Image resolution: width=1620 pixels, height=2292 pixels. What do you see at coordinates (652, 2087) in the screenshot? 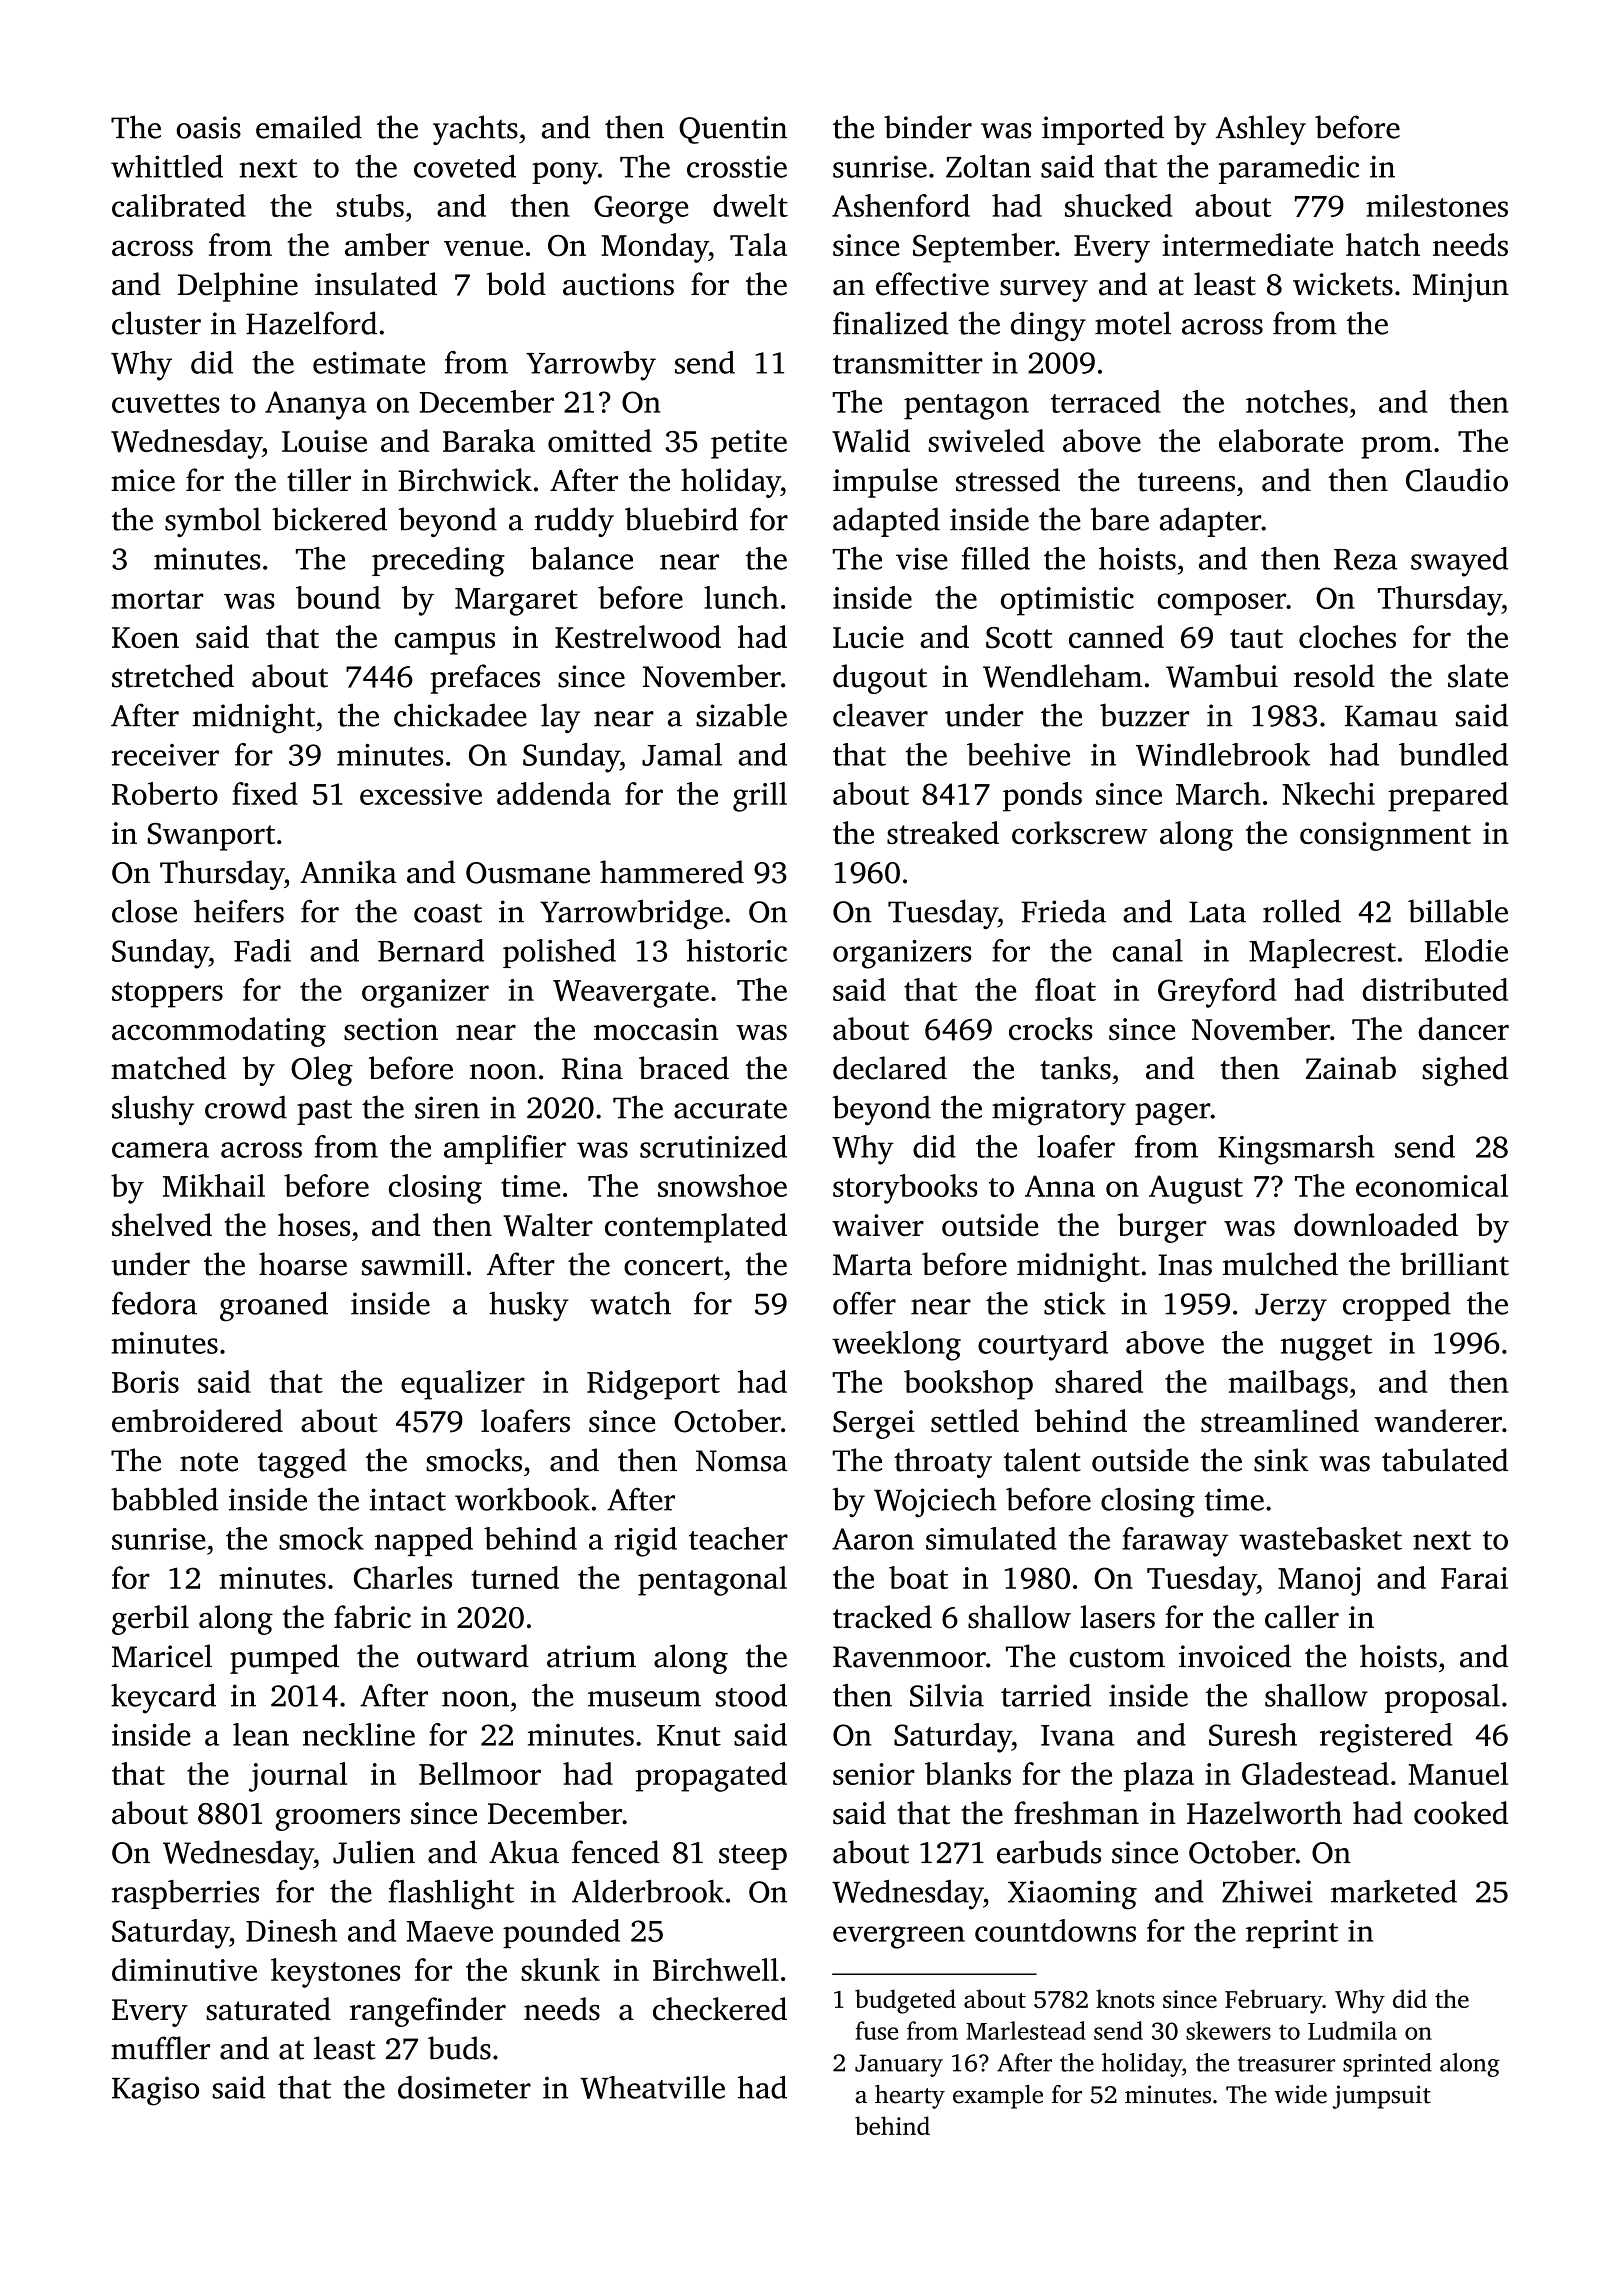
I see `Wheatville` at bounding box center [652, 2087].
